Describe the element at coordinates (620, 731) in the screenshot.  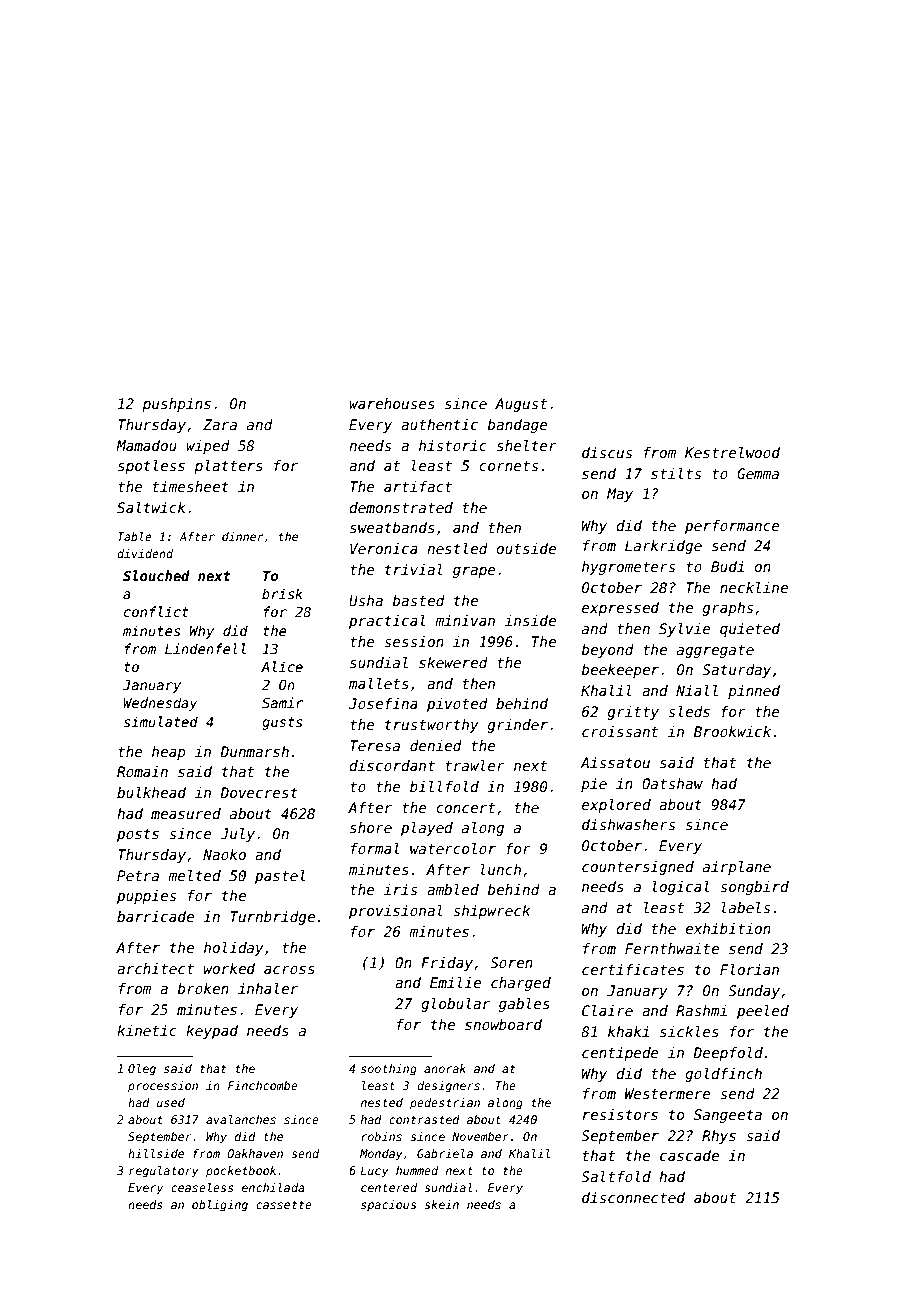
I see `croissant` at that location.
